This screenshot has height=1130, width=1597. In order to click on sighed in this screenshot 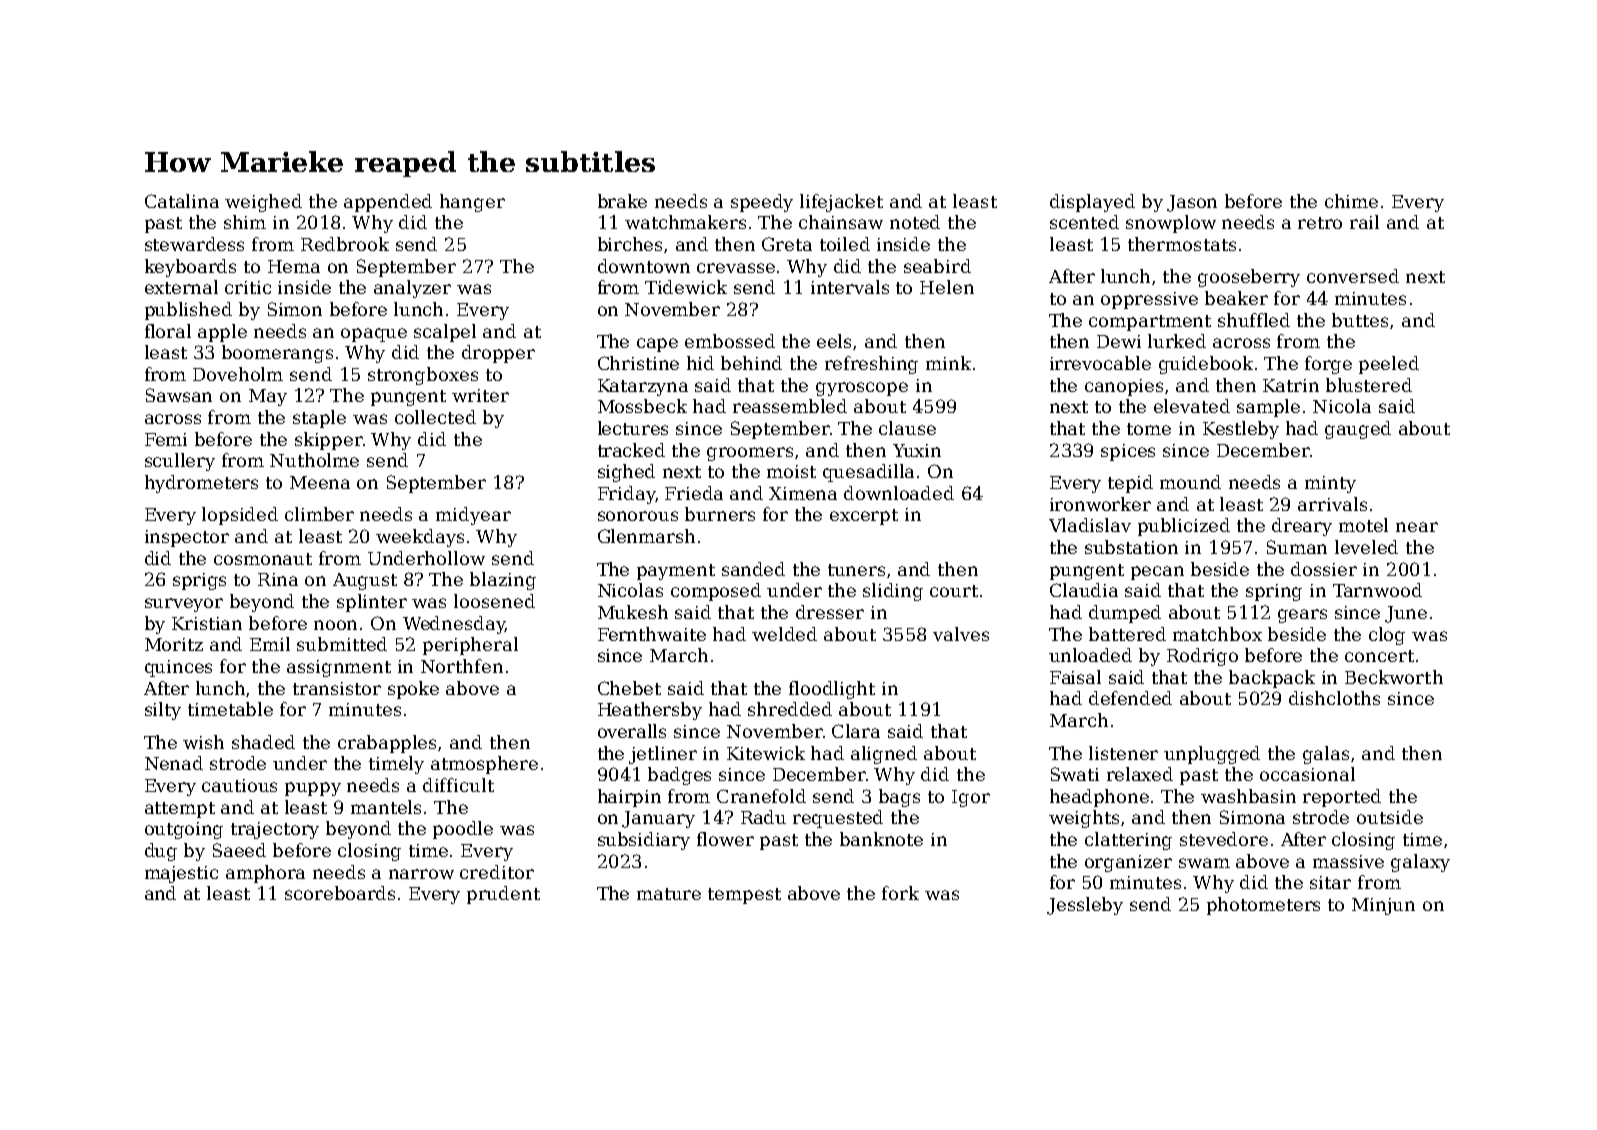, I will do `click(626, 473)`.
